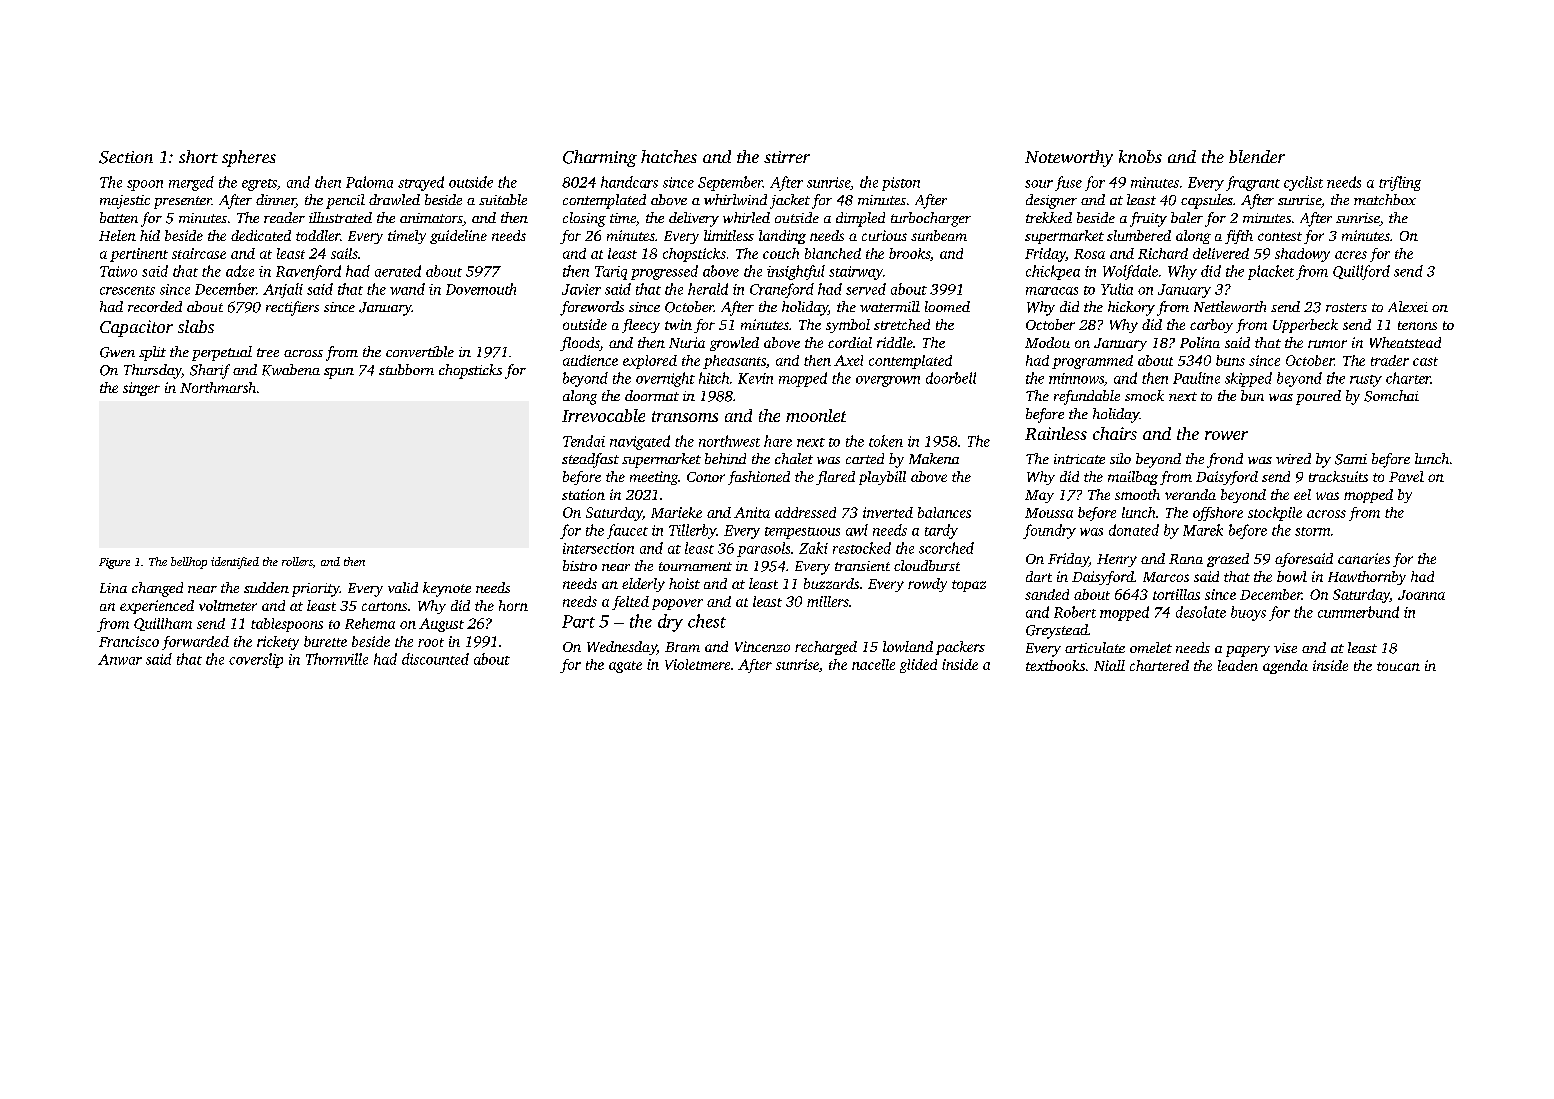 Image resolution: width=1554 pixels, height=1099 pixels. Describe the element at coordinates (1226, 435) in the page. I see `rower` at that location.
